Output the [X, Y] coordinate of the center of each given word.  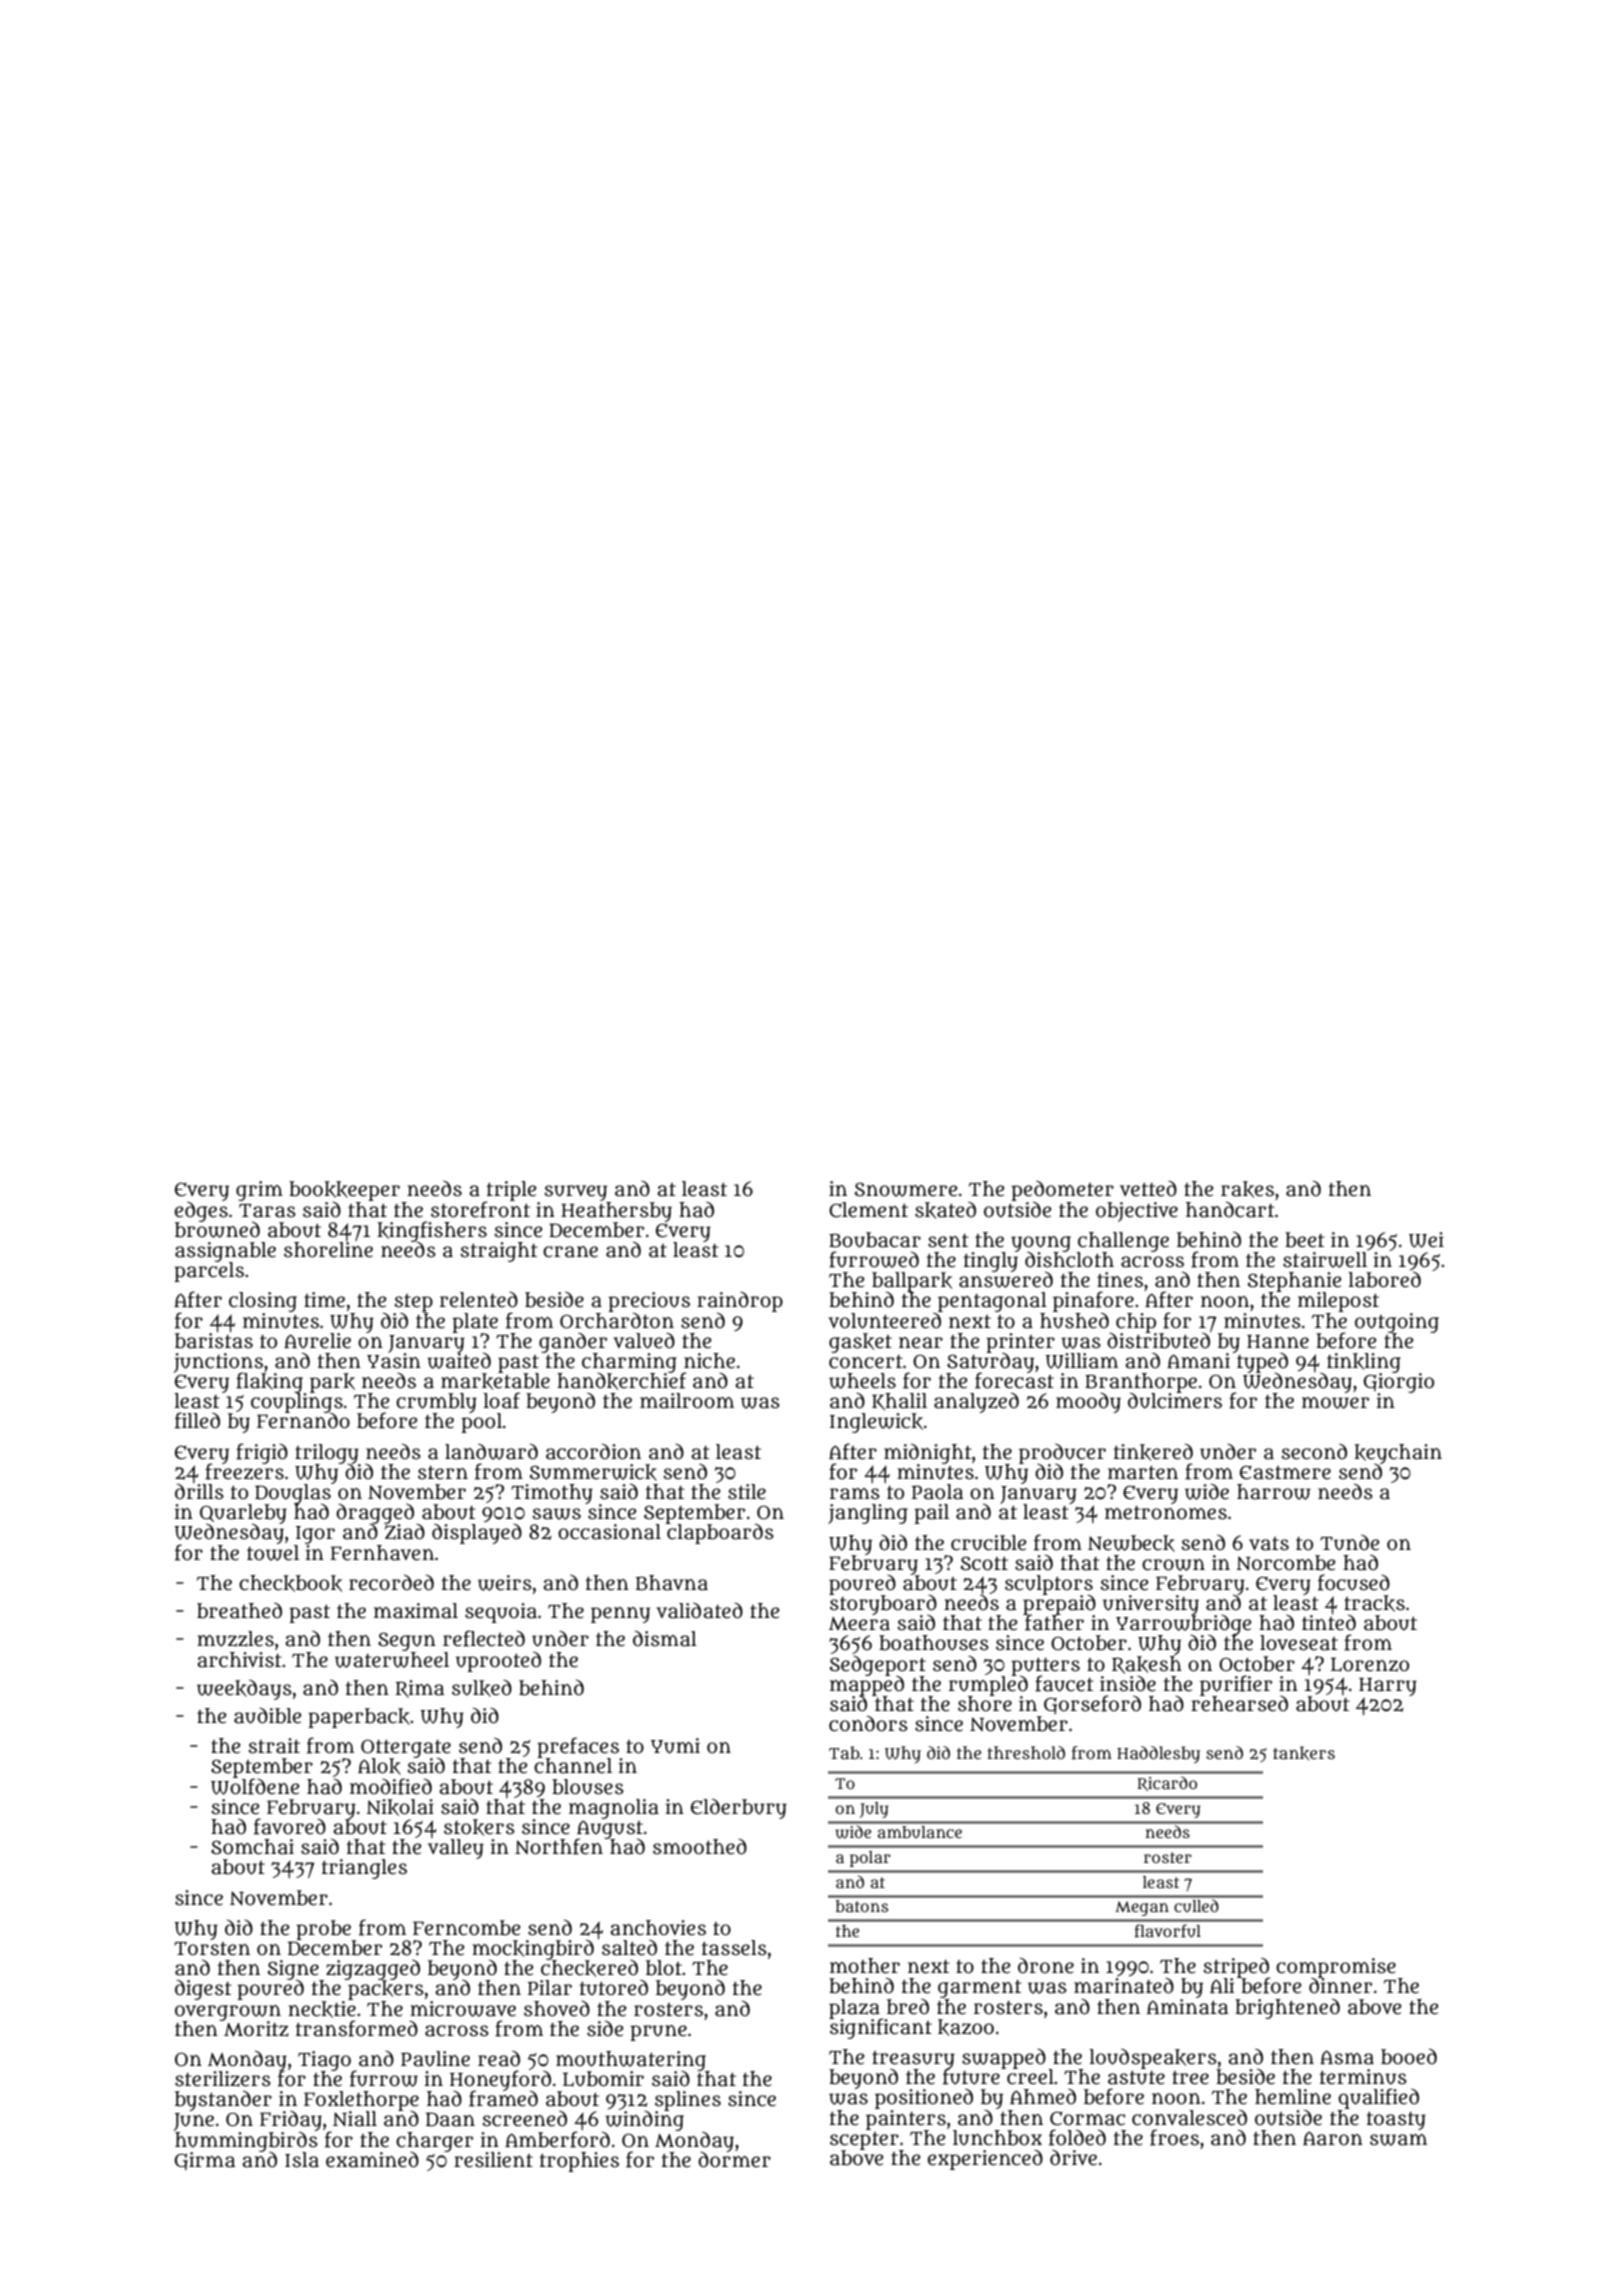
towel [273, 1553]
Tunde [1349, 1543]
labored [1384, 1279]
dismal [665, 1638]
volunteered [885, 1321]
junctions [218, 1363]
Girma [204, 2161]
